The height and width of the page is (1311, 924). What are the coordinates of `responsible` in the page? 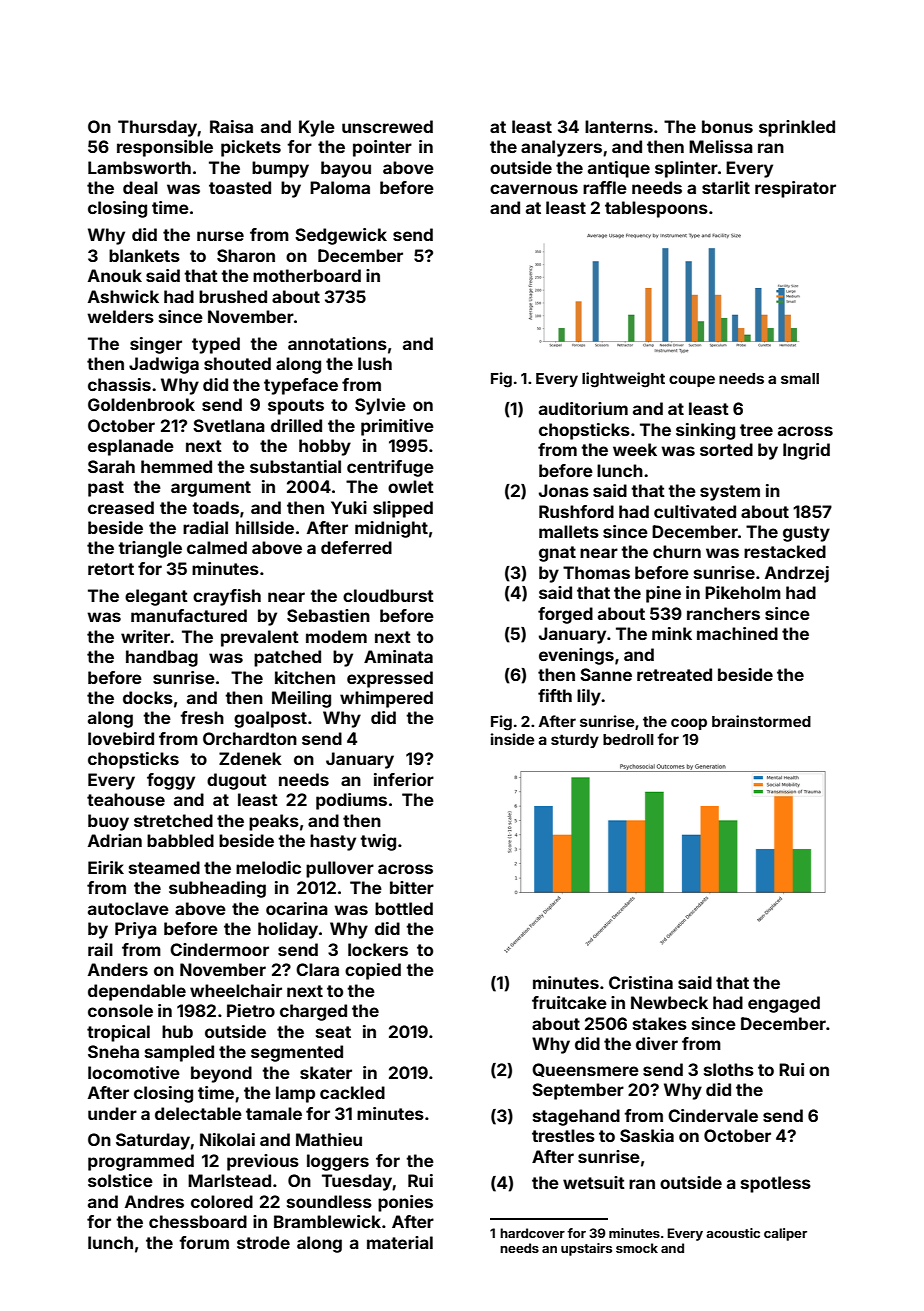 It's located at (165, 148).
